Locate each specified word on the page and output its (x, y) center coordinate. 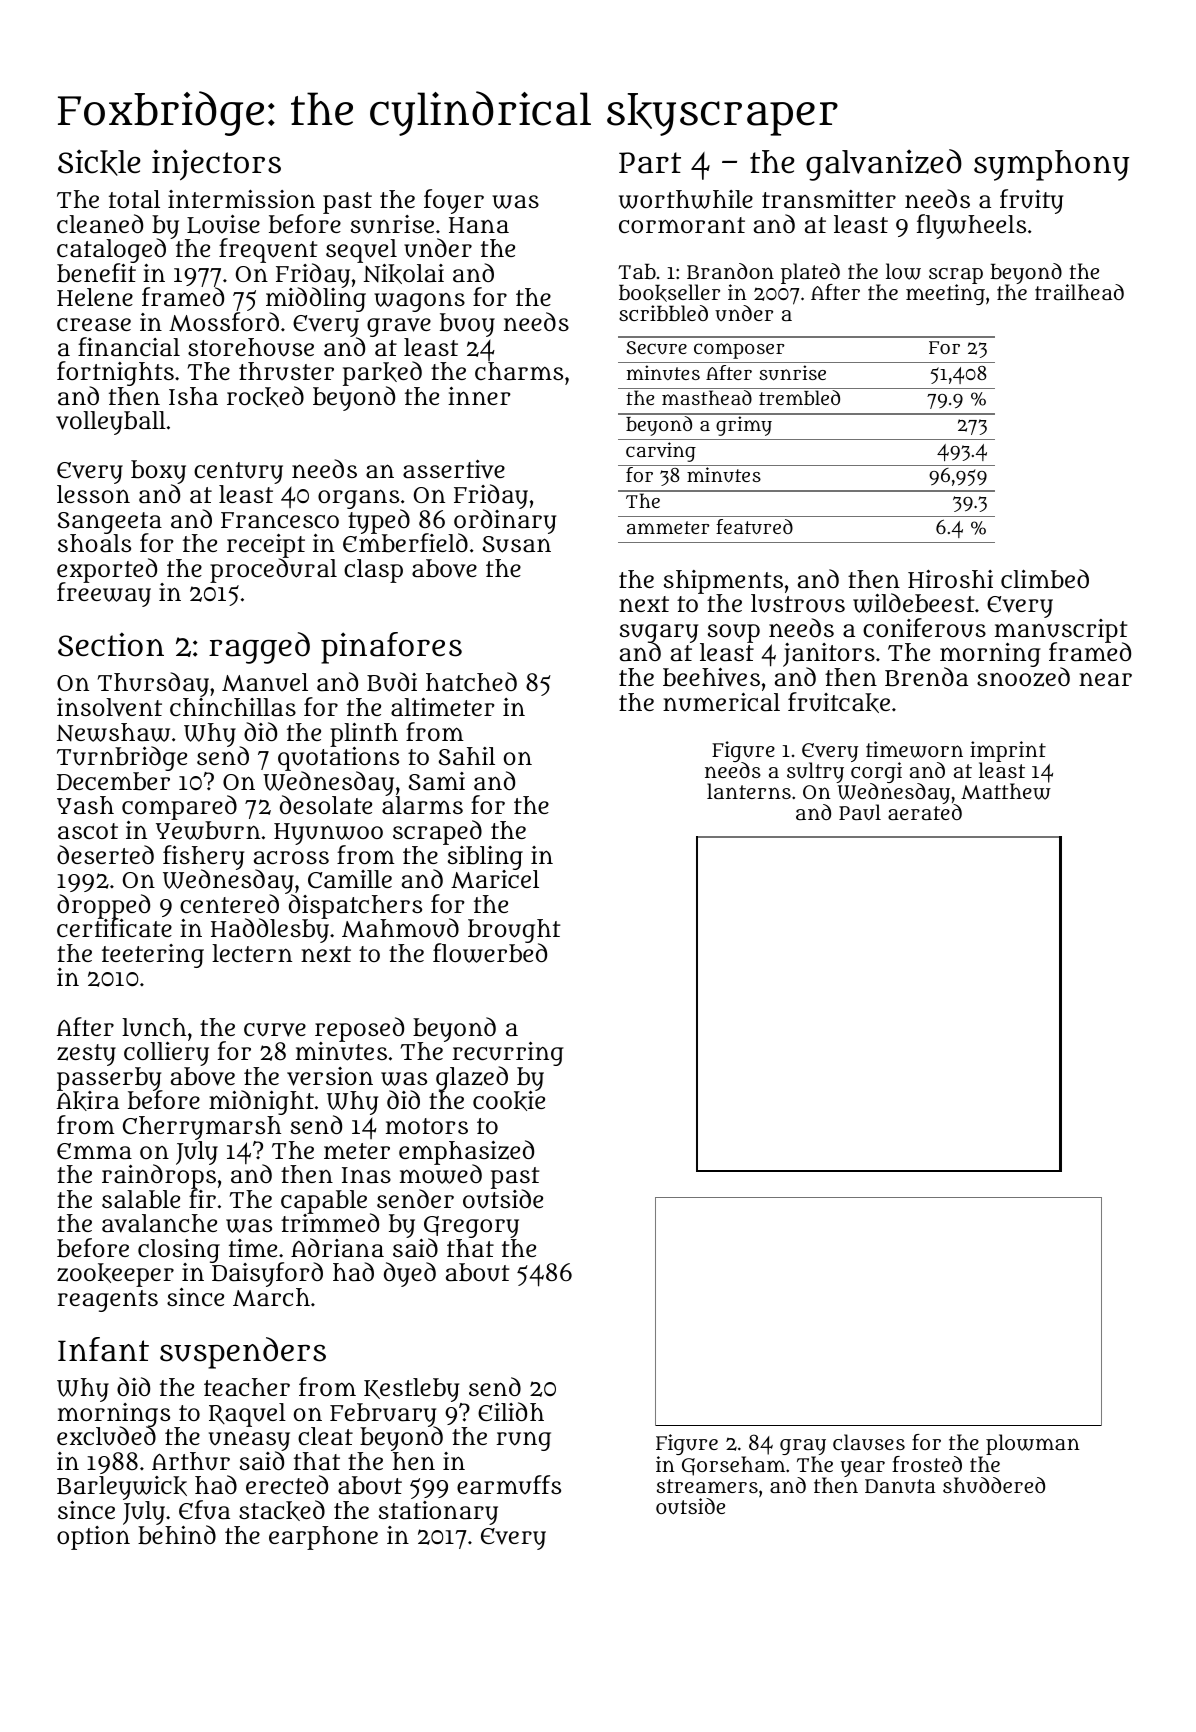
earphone (323, 1538)
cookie (509, 1101)
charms (519, 371)
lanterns (749, 791)
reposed (359, 1029)
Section (111, 644)
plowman (1033, 1444)
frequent (268, 251)
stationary (438, 1513)
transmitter (829, 199)
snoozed (1023, 677)
